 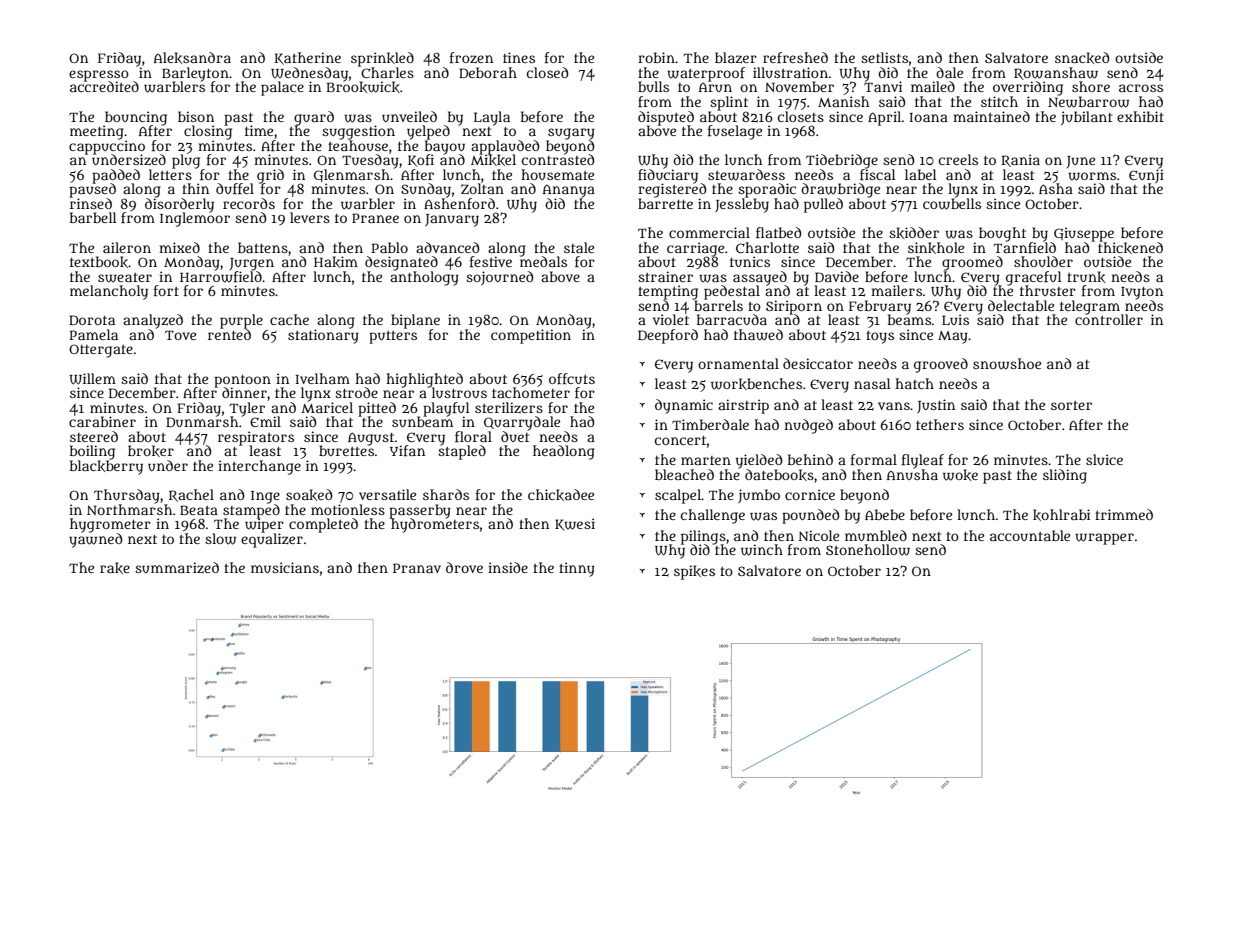 I want to click on robin, so click(x=656, y=57).
